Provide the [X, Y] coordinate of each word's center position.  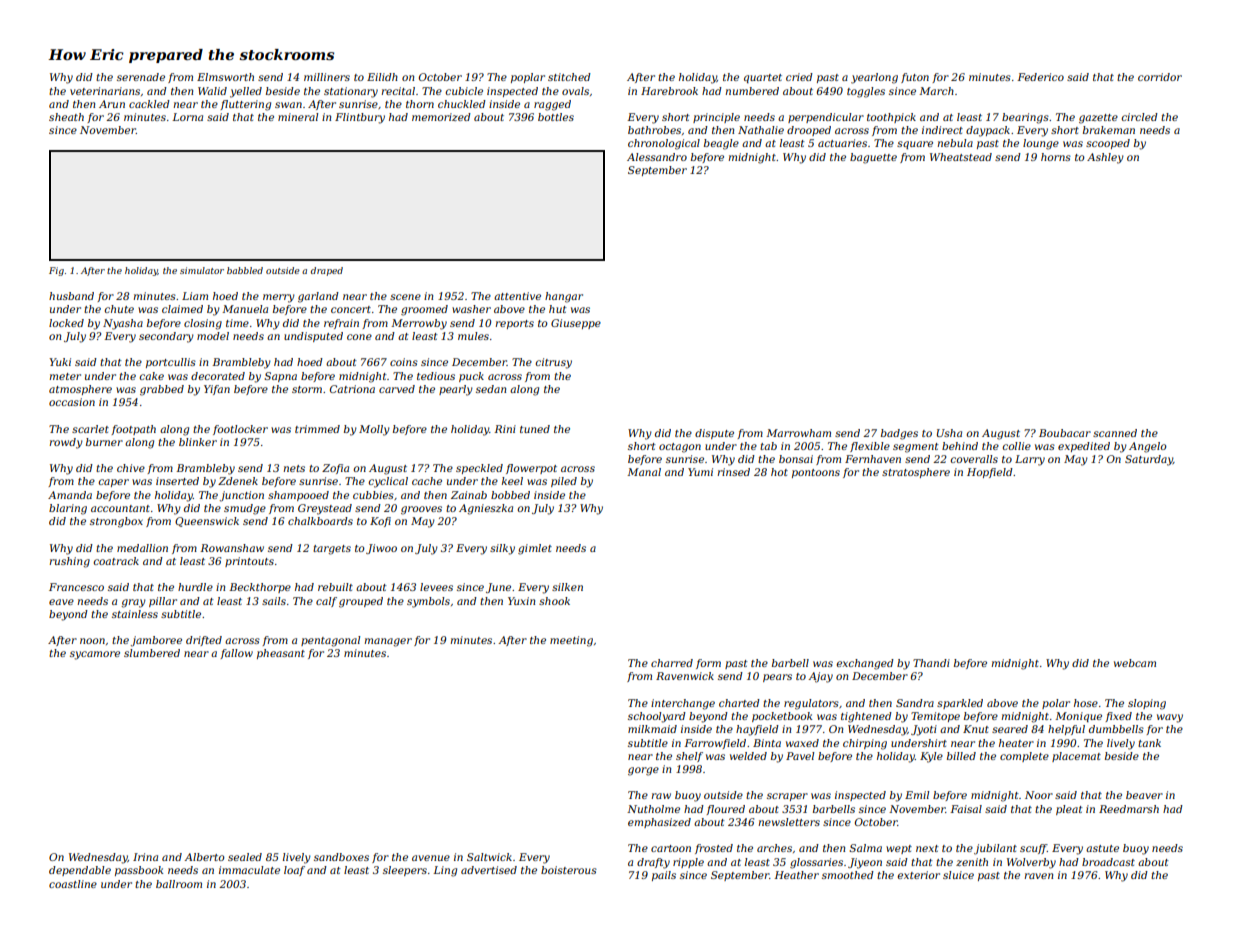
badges [899, 434]
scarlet [90, 429]
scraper [787, 797]
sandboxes [341, 857]
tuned [535, 429]
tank [1149, 743]
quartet [763, 78]
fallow [236, 654]
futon [915, 78]
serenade [141, 77]
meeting [571, 641]
